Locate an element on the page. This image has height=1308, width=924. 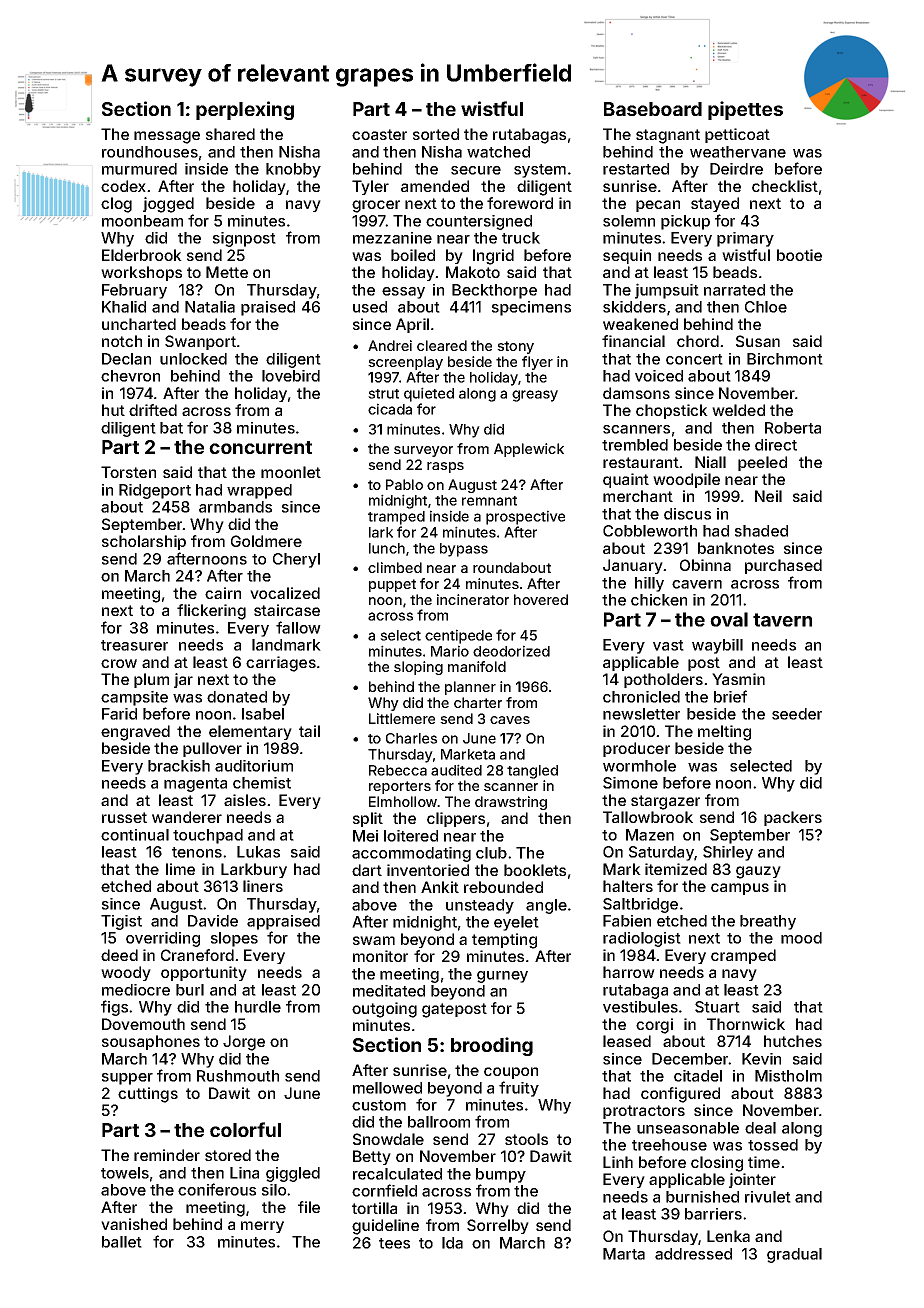
packers is located at coordinates (793, 818).
